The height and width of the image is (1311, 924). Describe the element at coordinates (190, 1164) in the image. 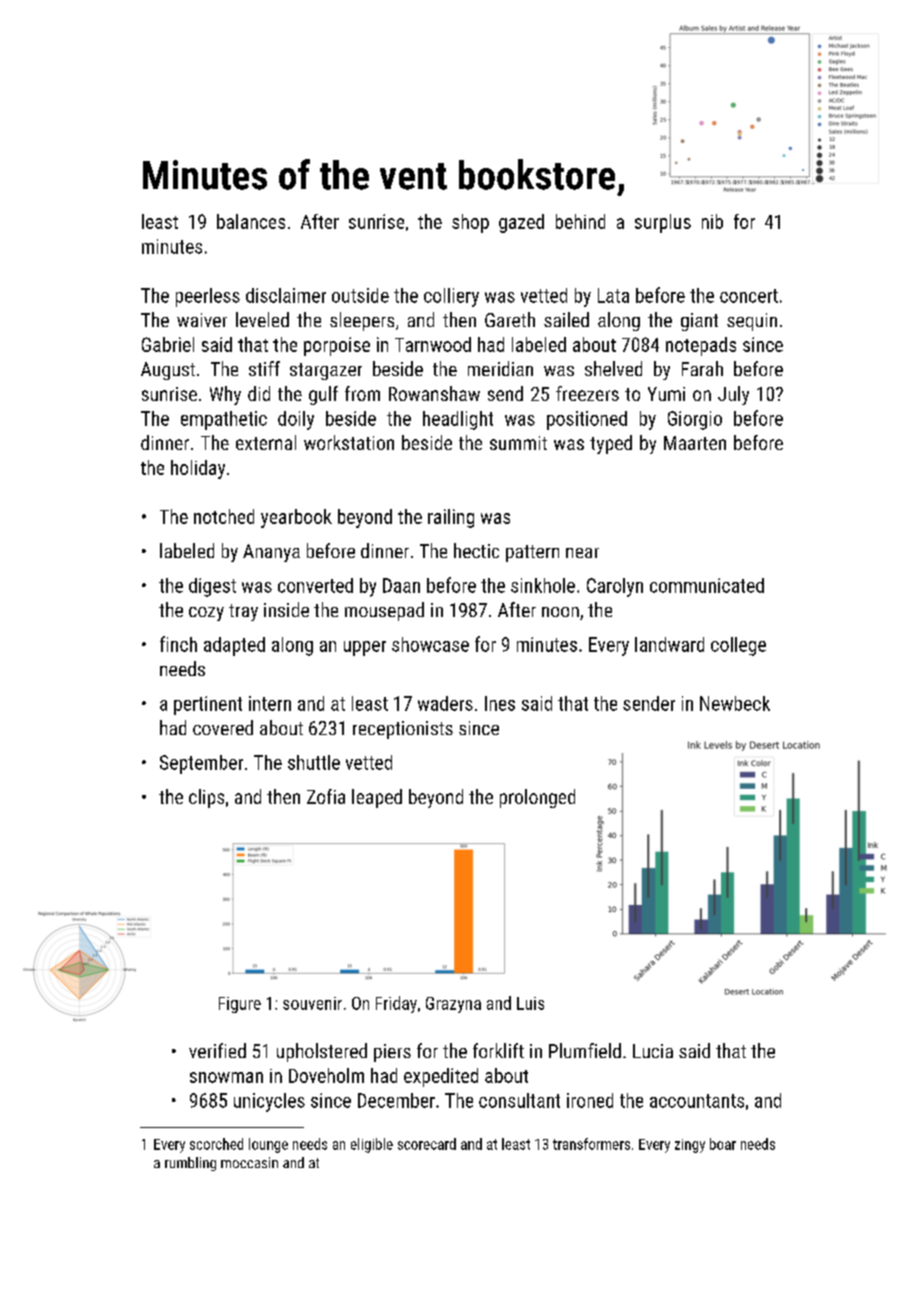

I see `rumbling` at that location.
